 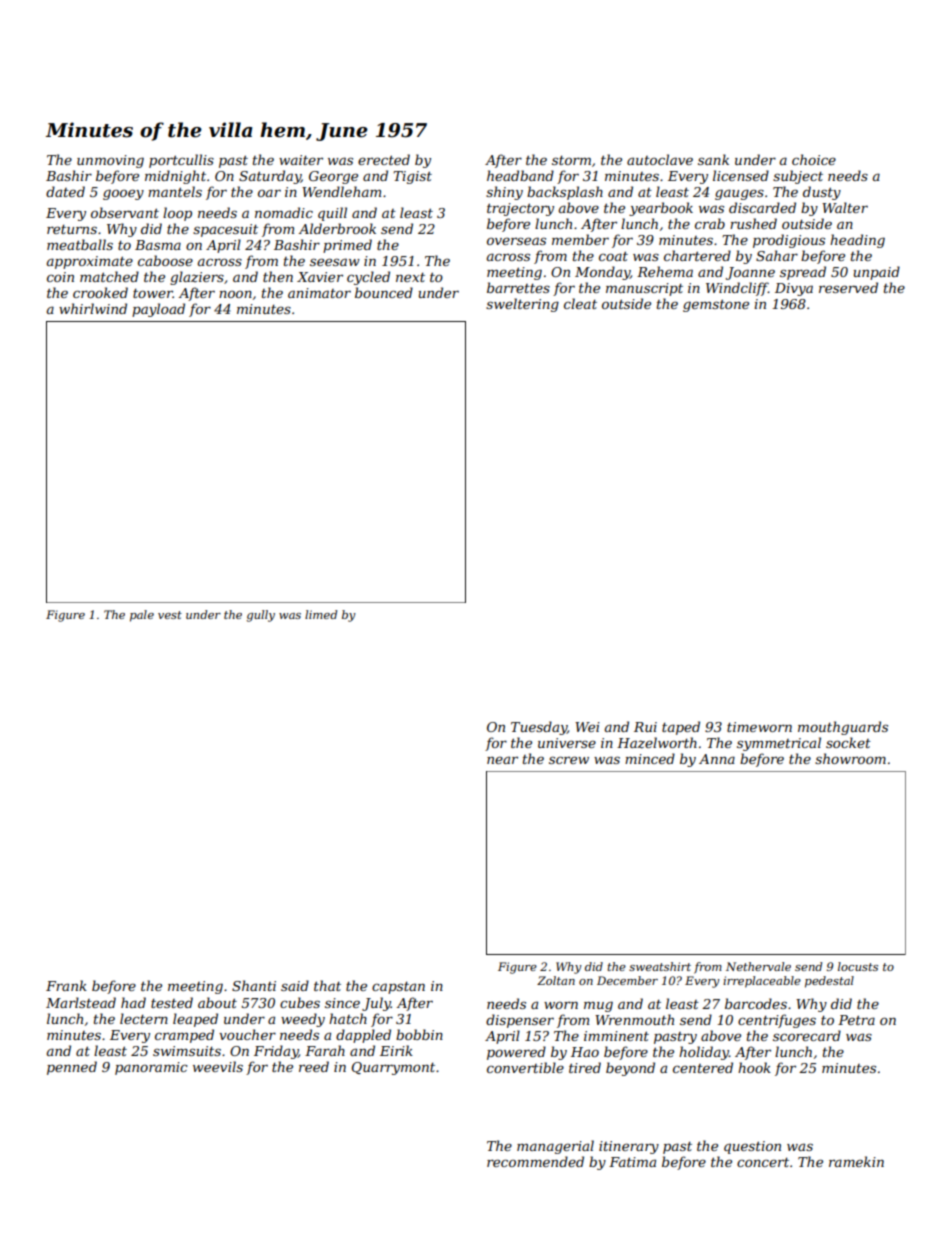 I want to click on Tuesday, so click(x=539, y=728).
